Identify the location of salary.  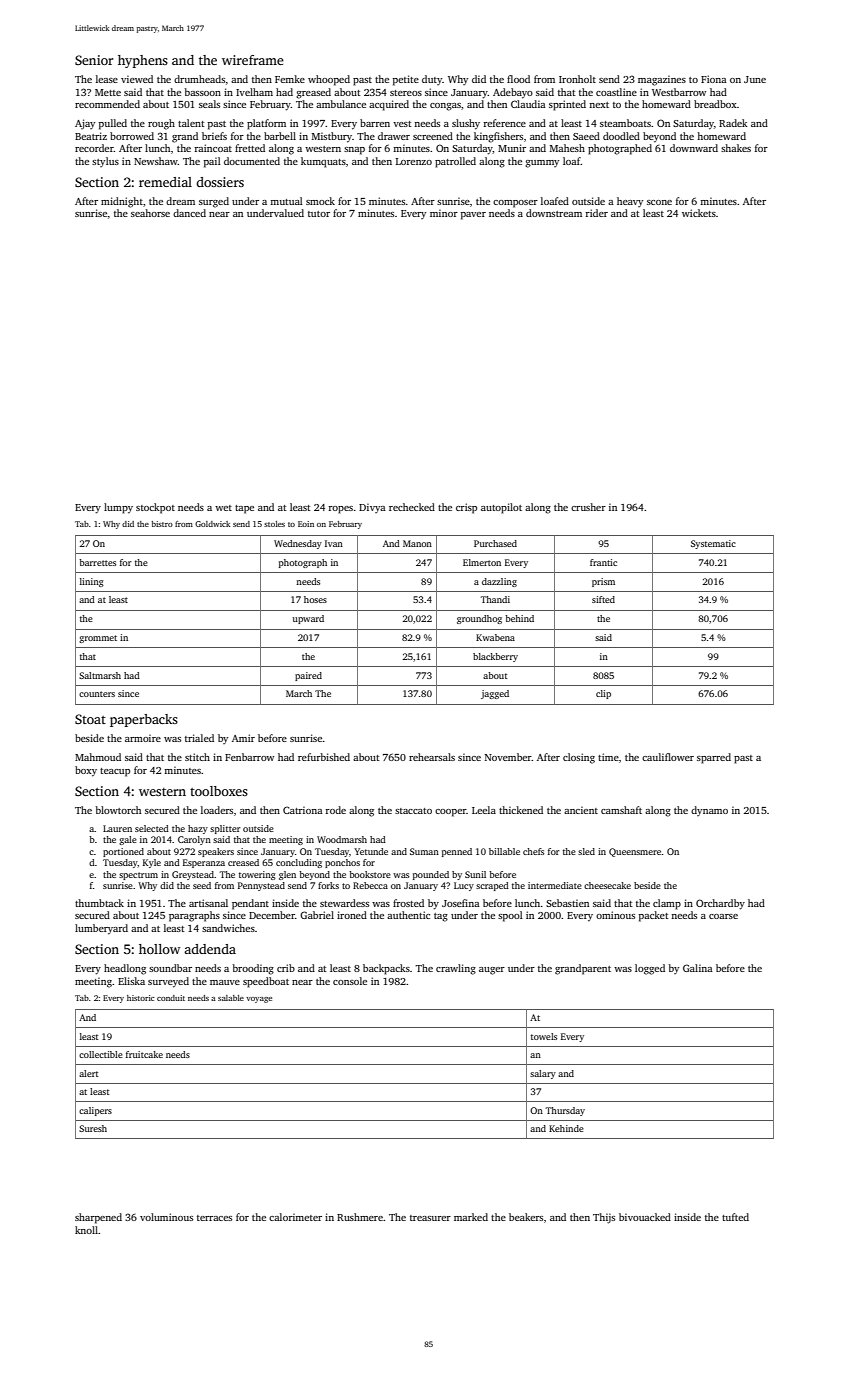
(543, 1074).
